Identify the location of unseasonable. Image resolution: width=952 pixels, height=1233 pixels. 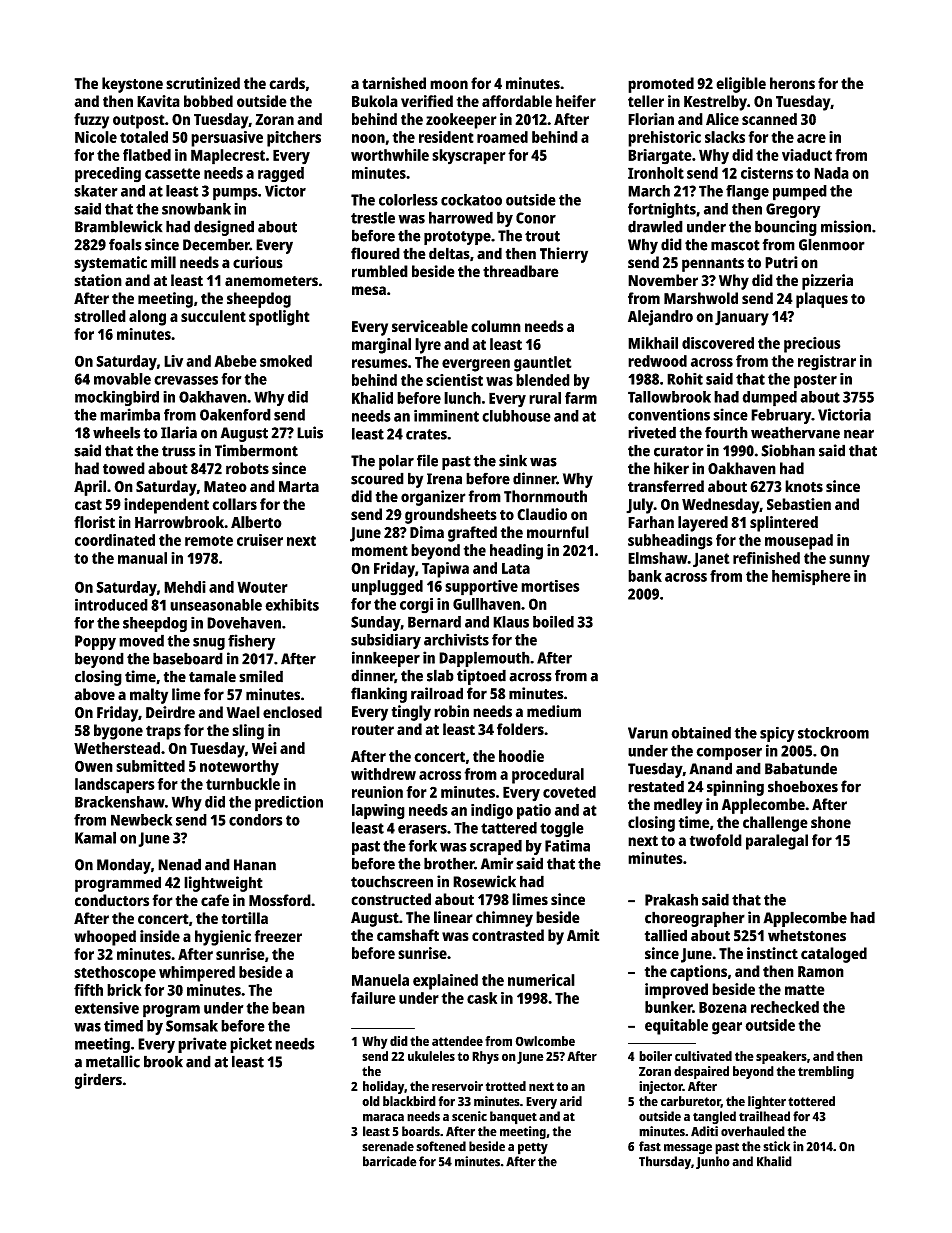
(216, 605).
